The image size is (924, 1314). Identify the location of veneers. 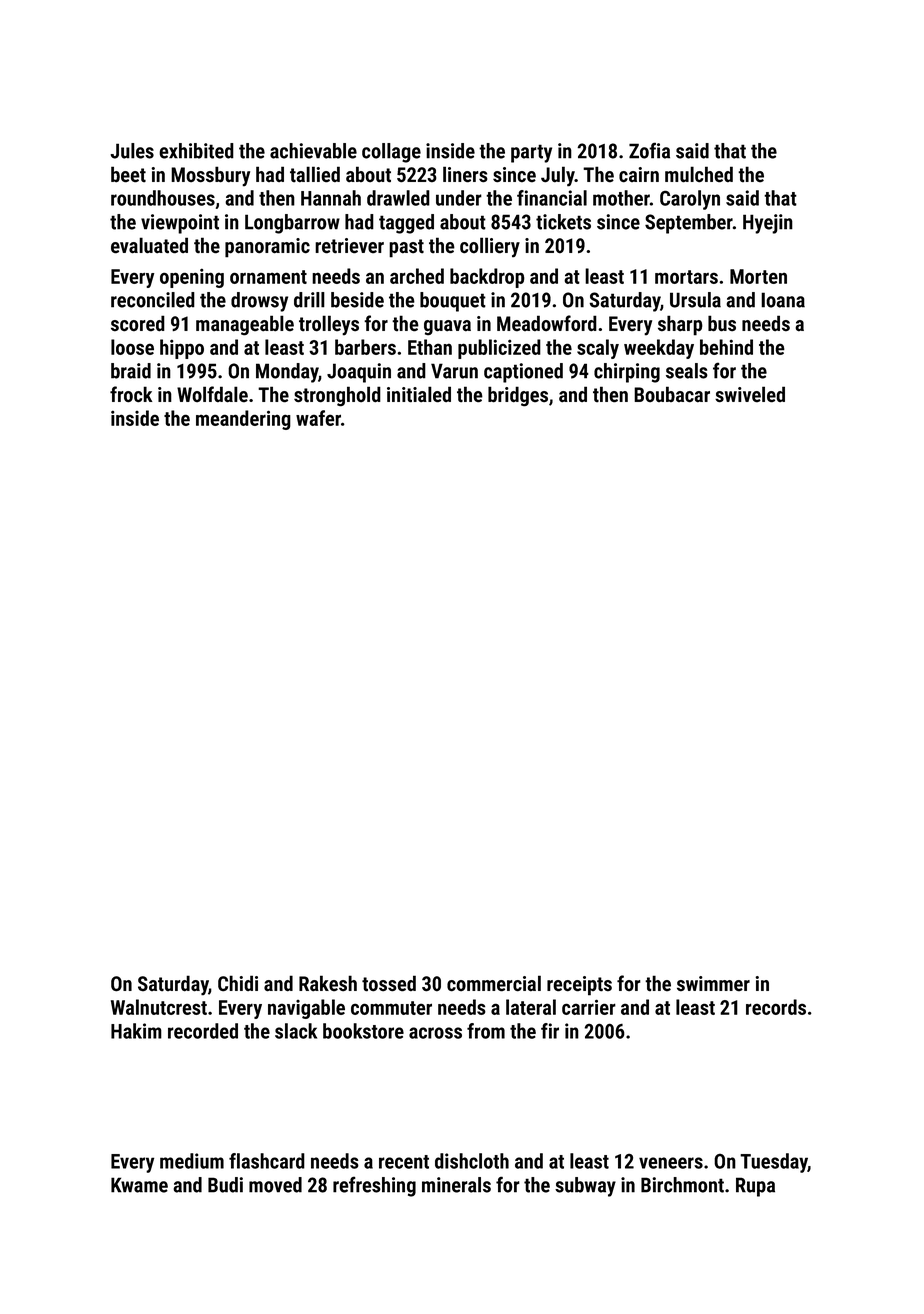
(671, 1163).
